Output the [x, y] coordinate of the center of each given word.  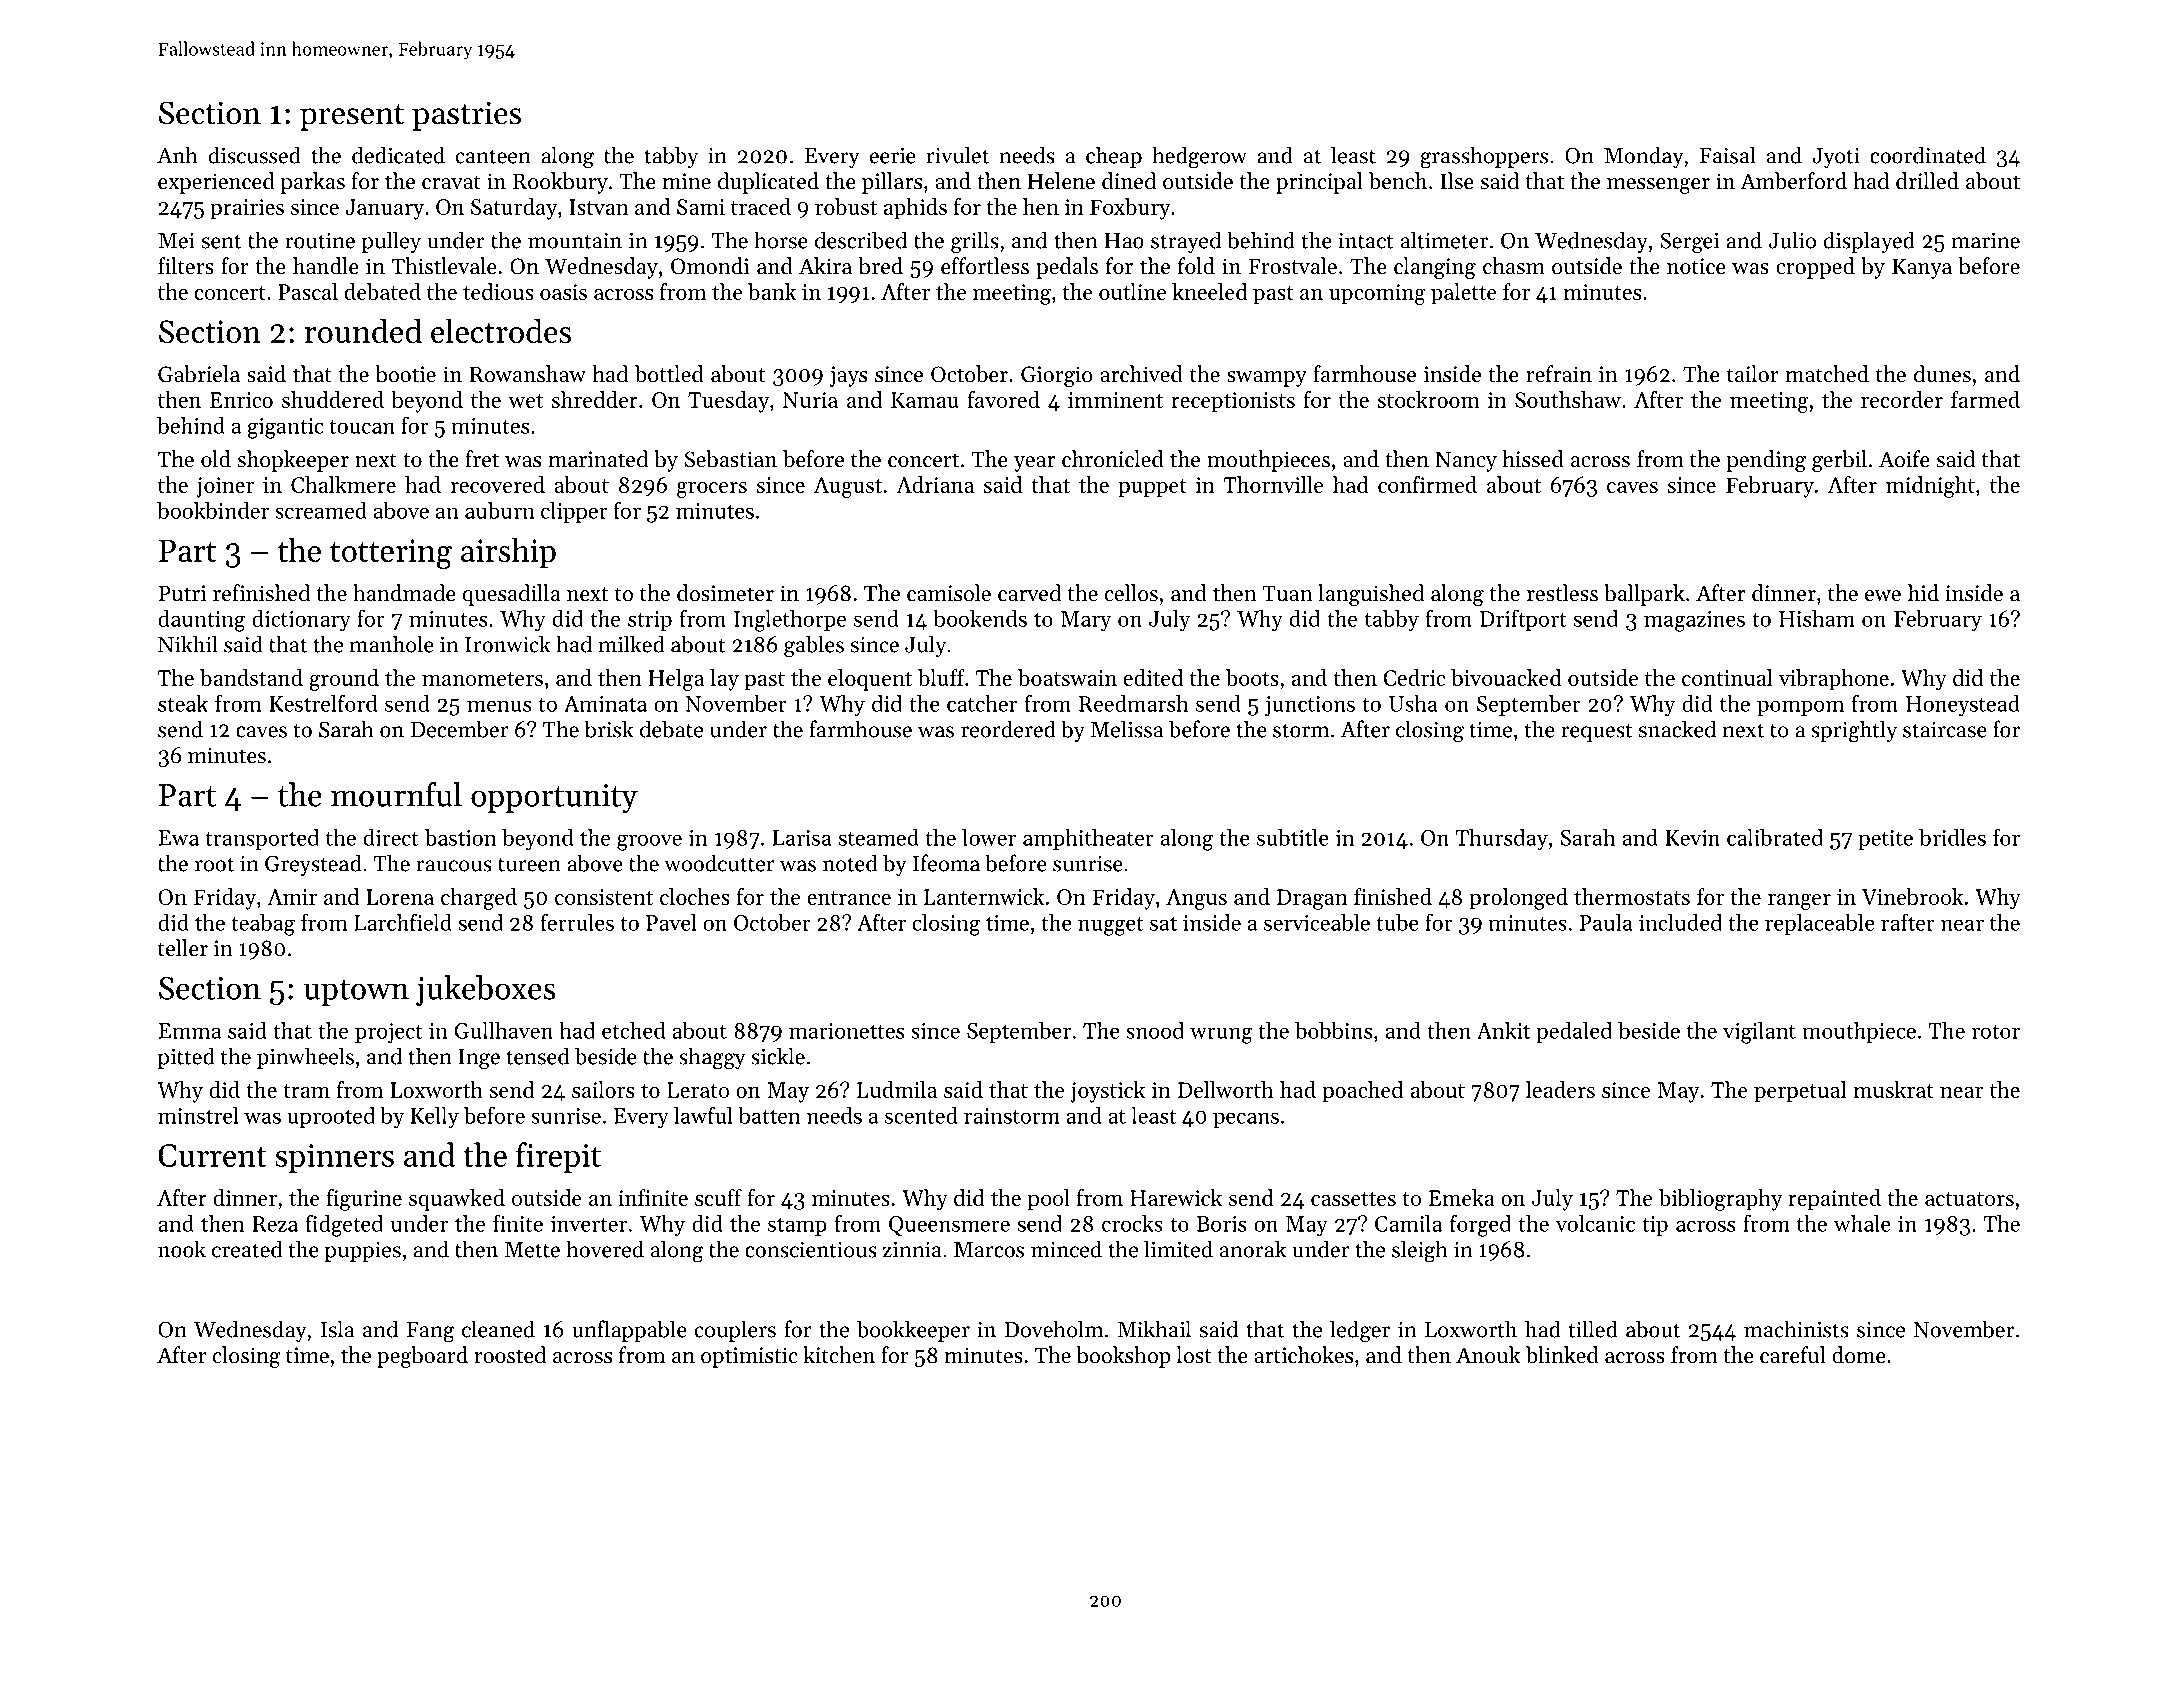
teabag [263, 925]
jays [848, 376]
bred [880, 266]
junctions [1310, 706]
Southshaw [1568, 399]
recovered [498, 484]
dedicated [398, 155]
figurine [364, 1200]
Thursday [1502, 839]
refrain [1559, 374]
